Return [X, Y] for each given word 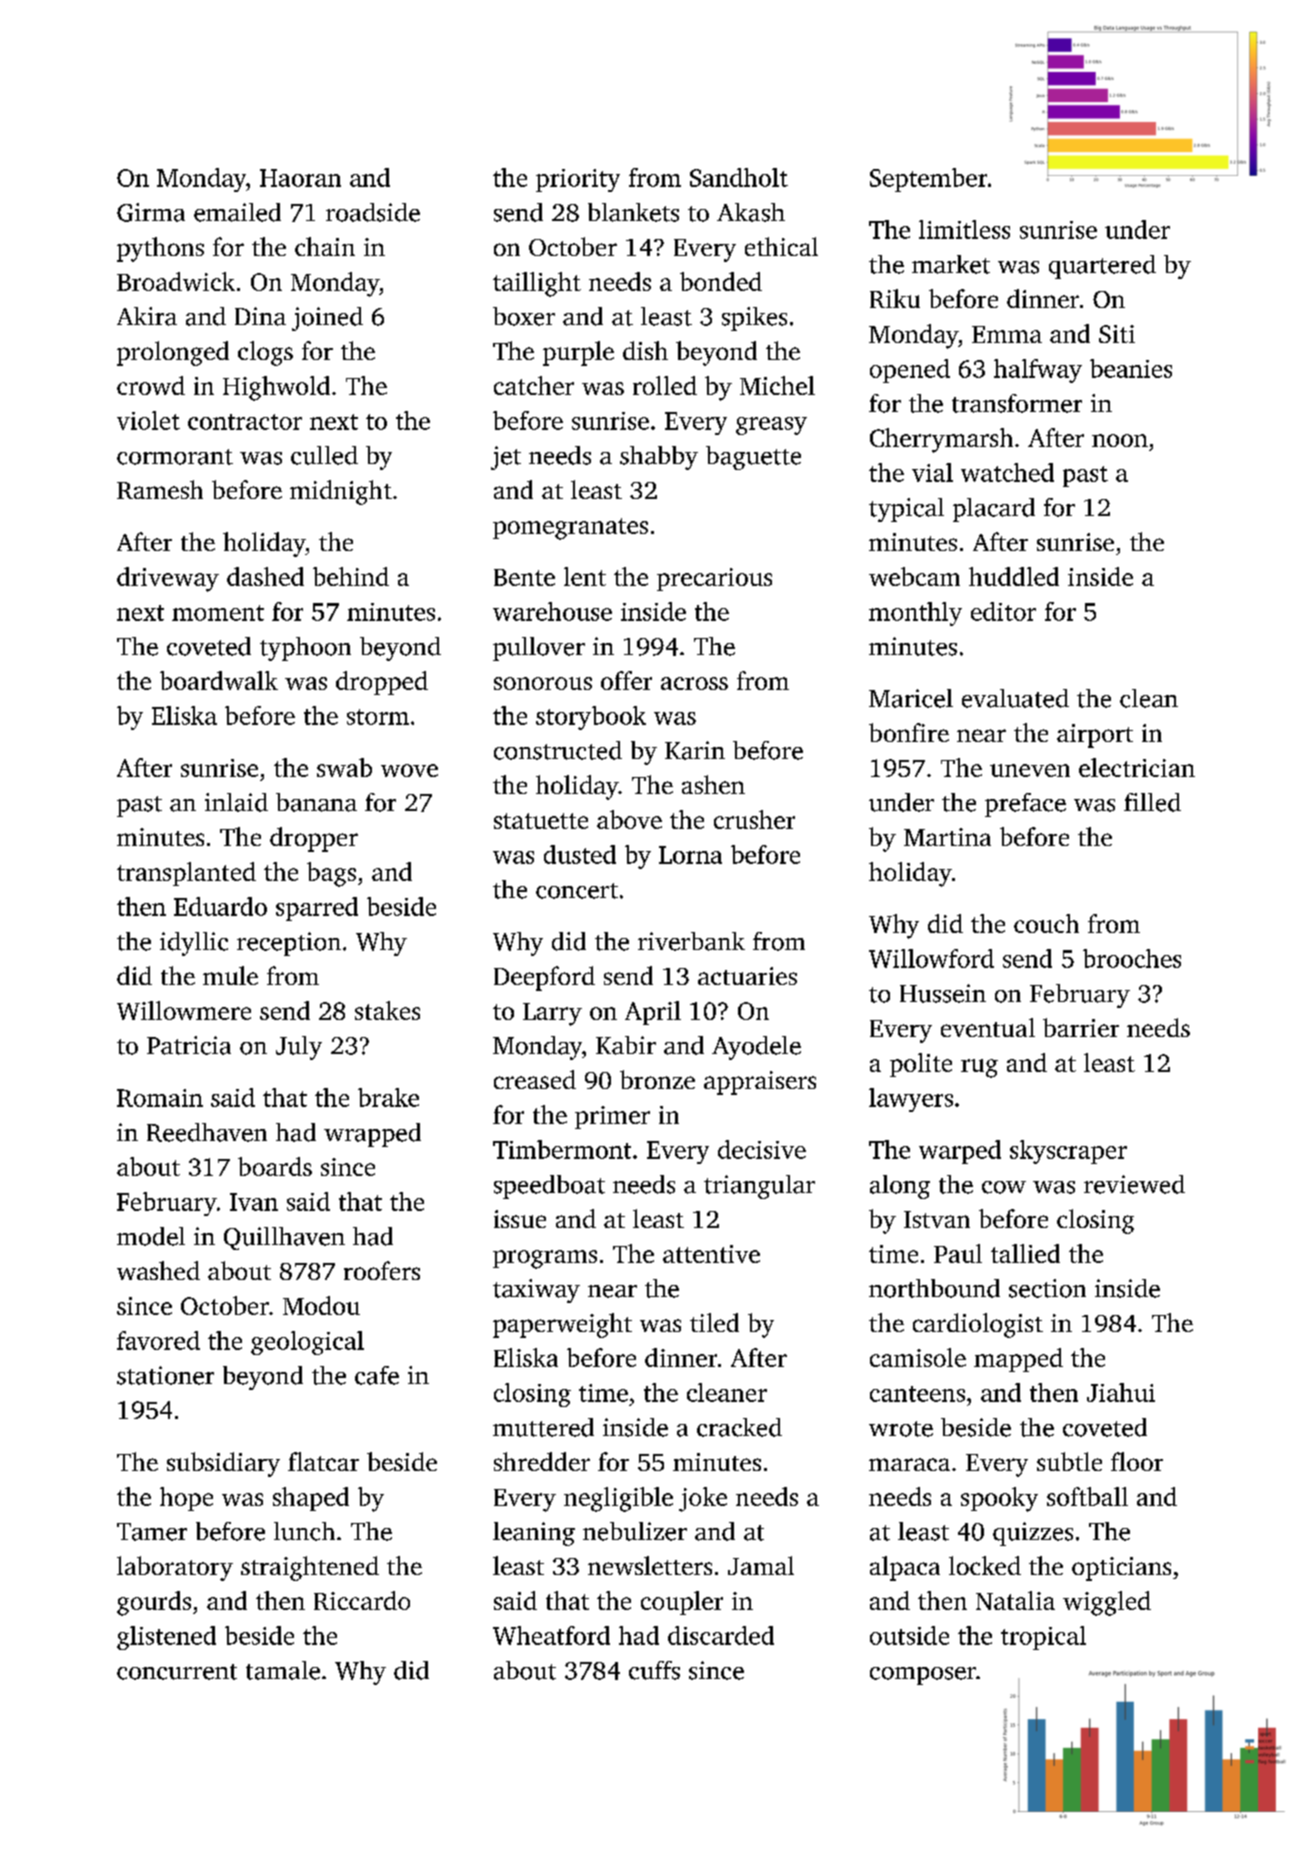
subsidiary [223, 1464]
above [629, 819]
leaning [534, 1534]
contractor [245, 422]
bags [331, 874]
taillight [537, 284]
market [951, 264]
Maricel [911, 698]
